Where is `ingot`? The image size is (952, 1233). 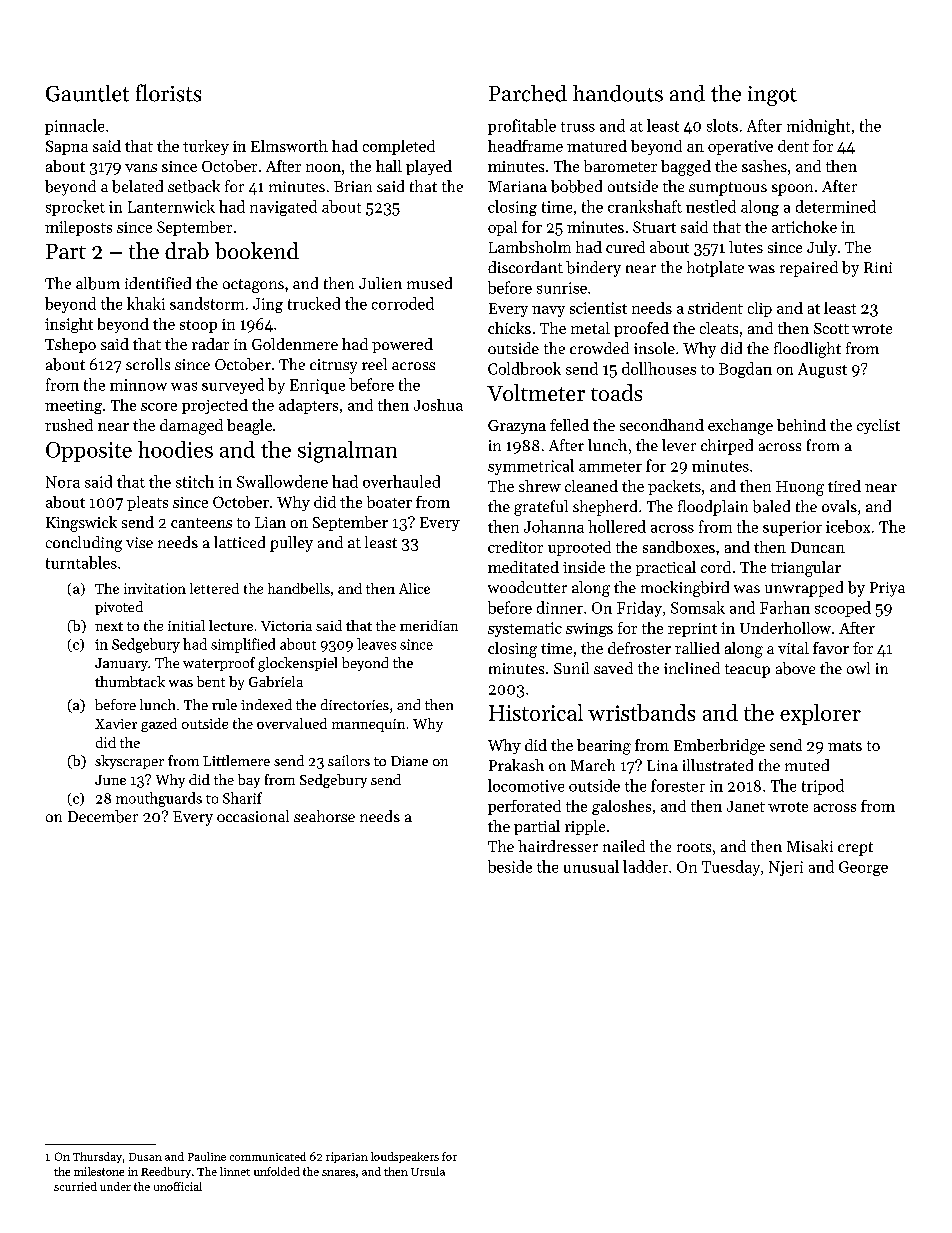
ingot is located at coordinates (772, 96).
